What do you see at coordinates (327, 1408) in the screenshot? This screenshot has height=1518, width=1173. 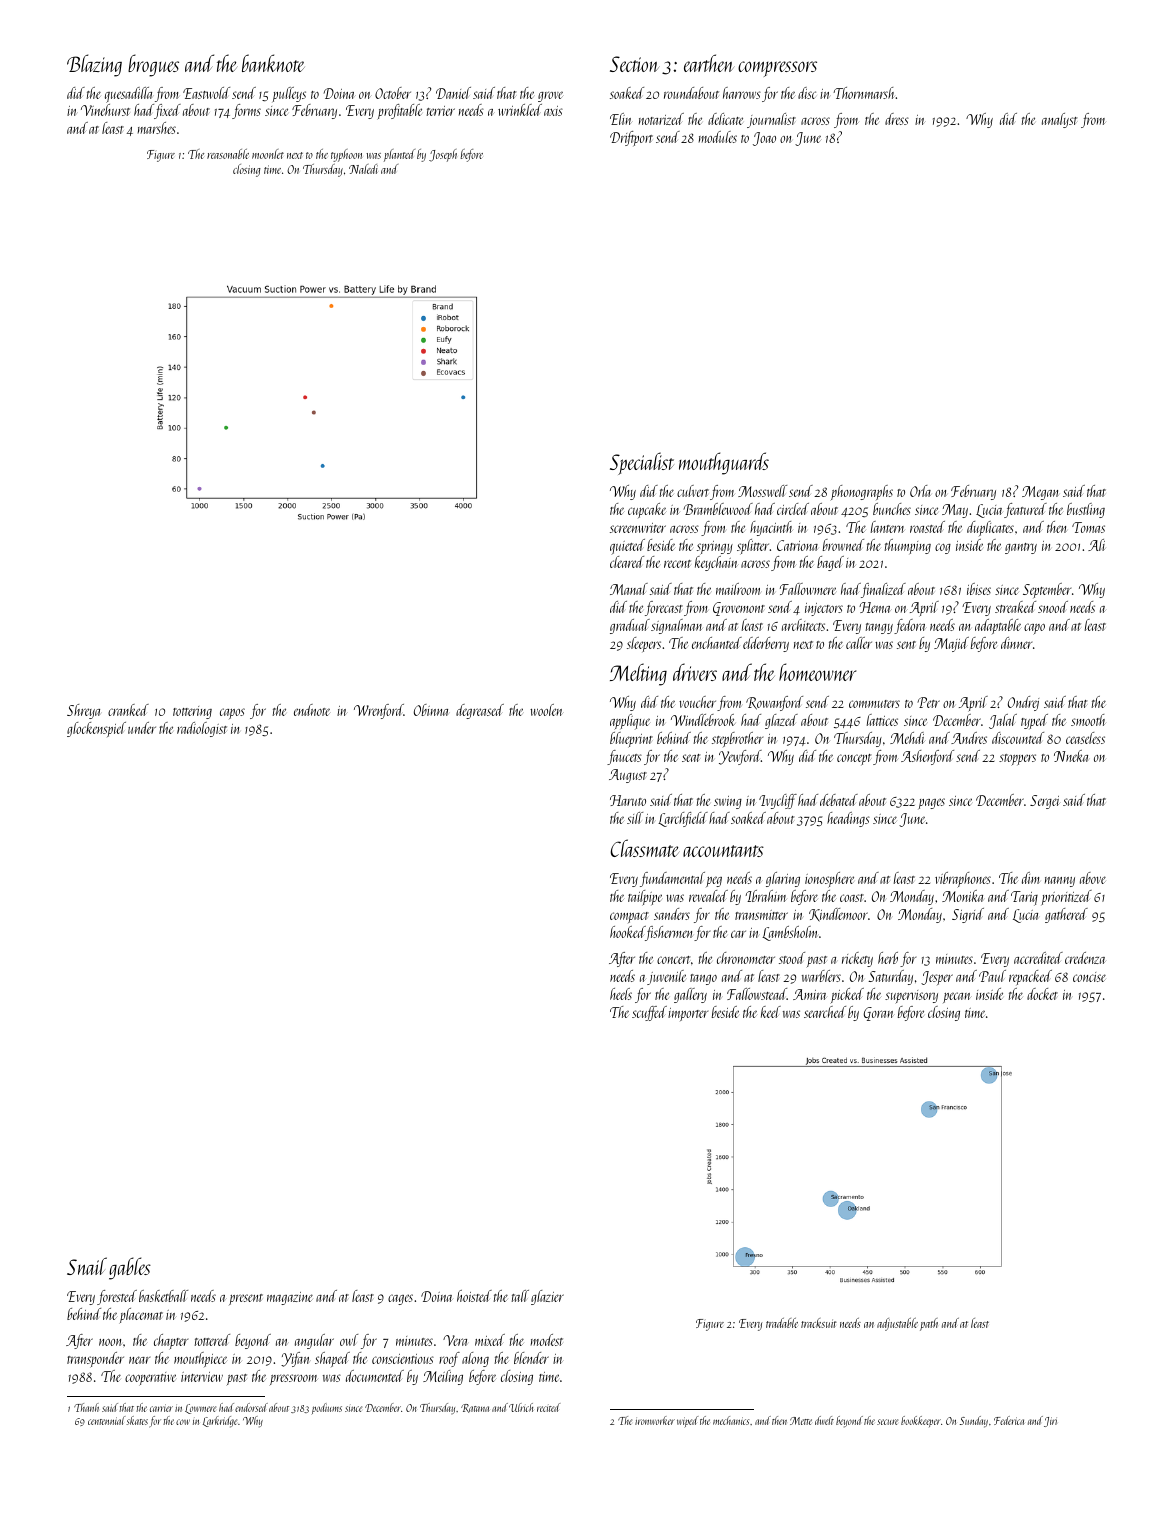 I see `podiums` at bounding box center [327, 1408].
